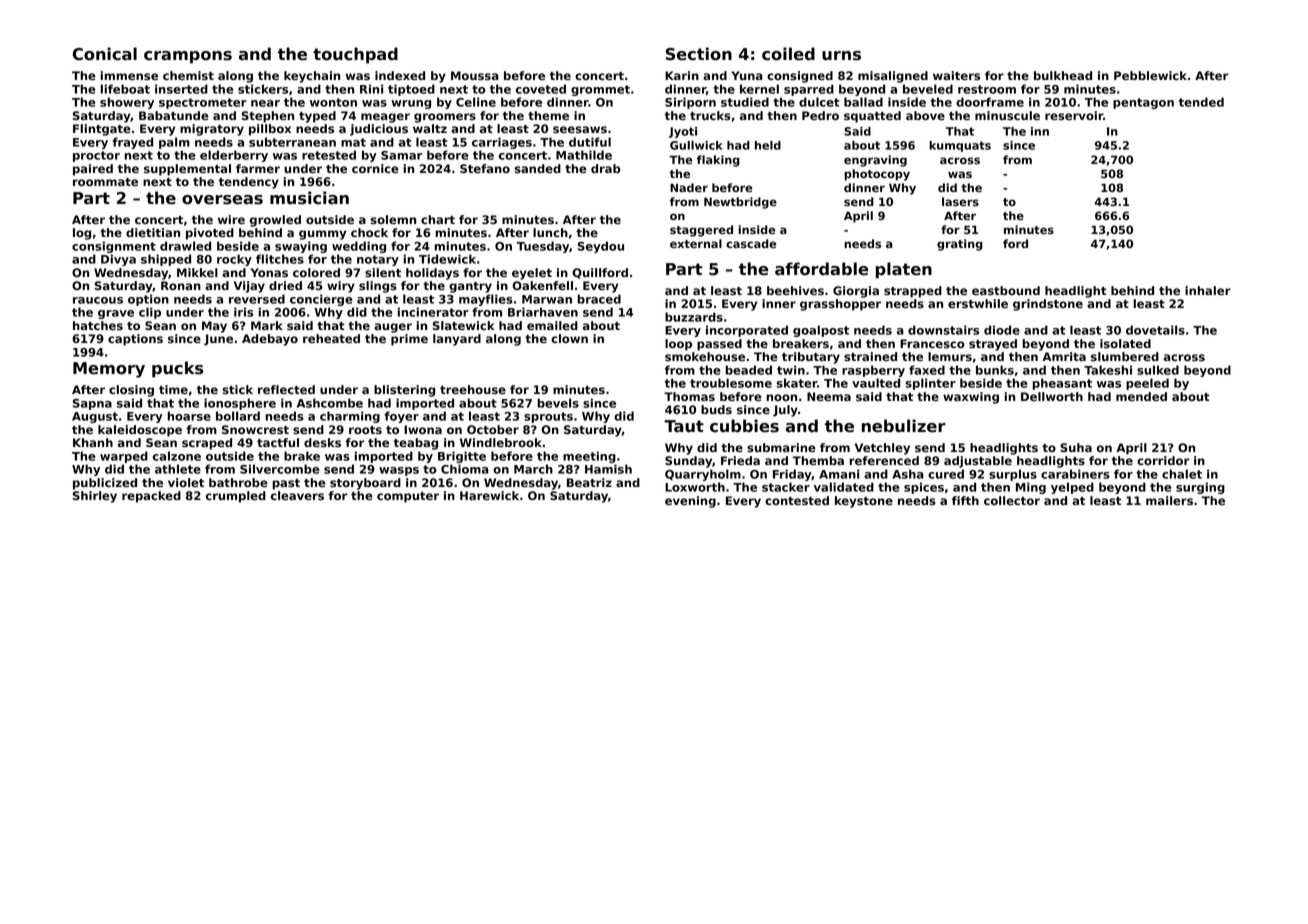  What do you see at coordinates (699, 54) in the document?
I see `Section` at bounding box center [699, 54].
